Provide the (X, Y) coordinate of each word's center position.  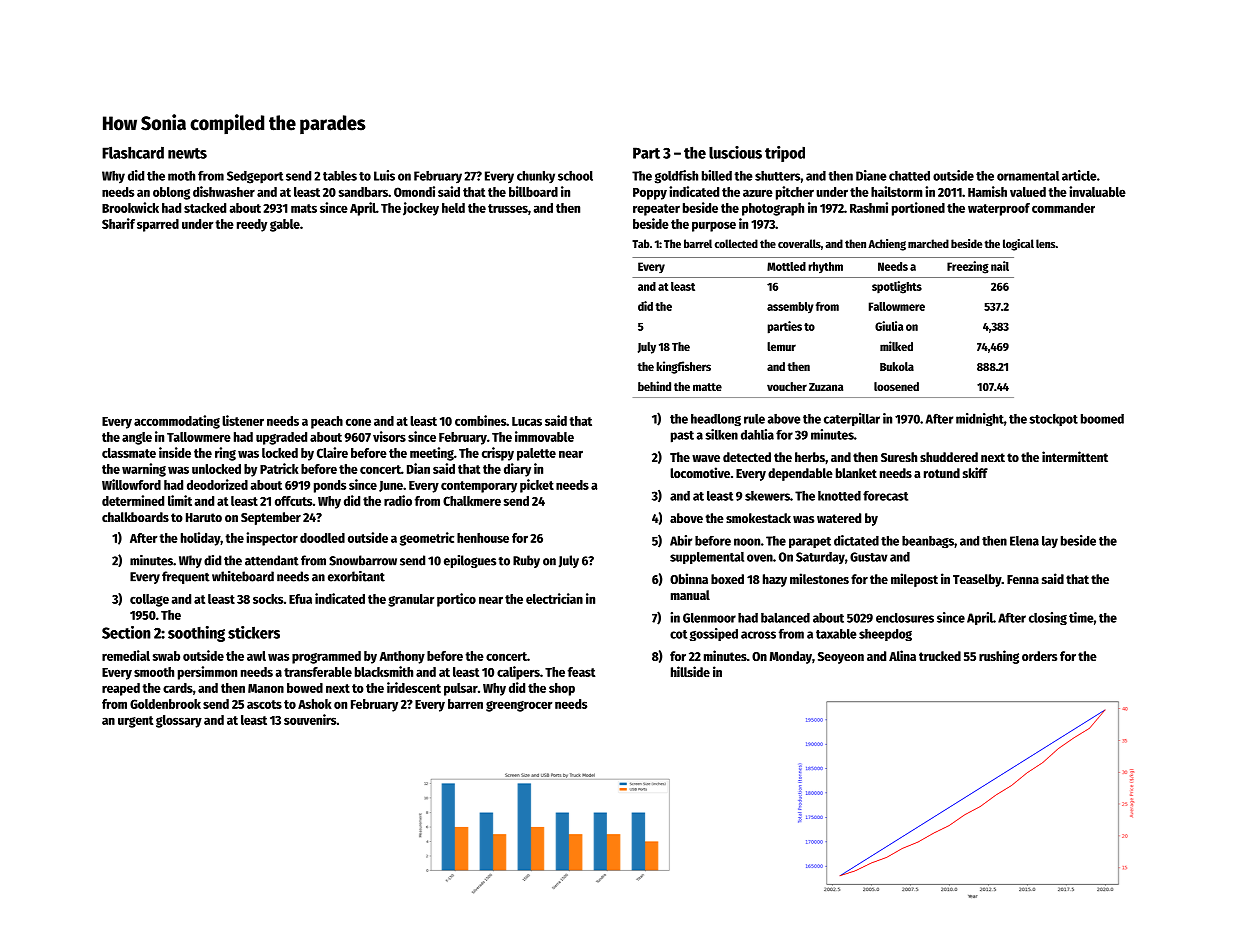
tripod (785, 154)
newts (187, 153)
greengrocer (519, 706)
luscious (735, 152)
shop (562, 689)
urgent (135, 722)
